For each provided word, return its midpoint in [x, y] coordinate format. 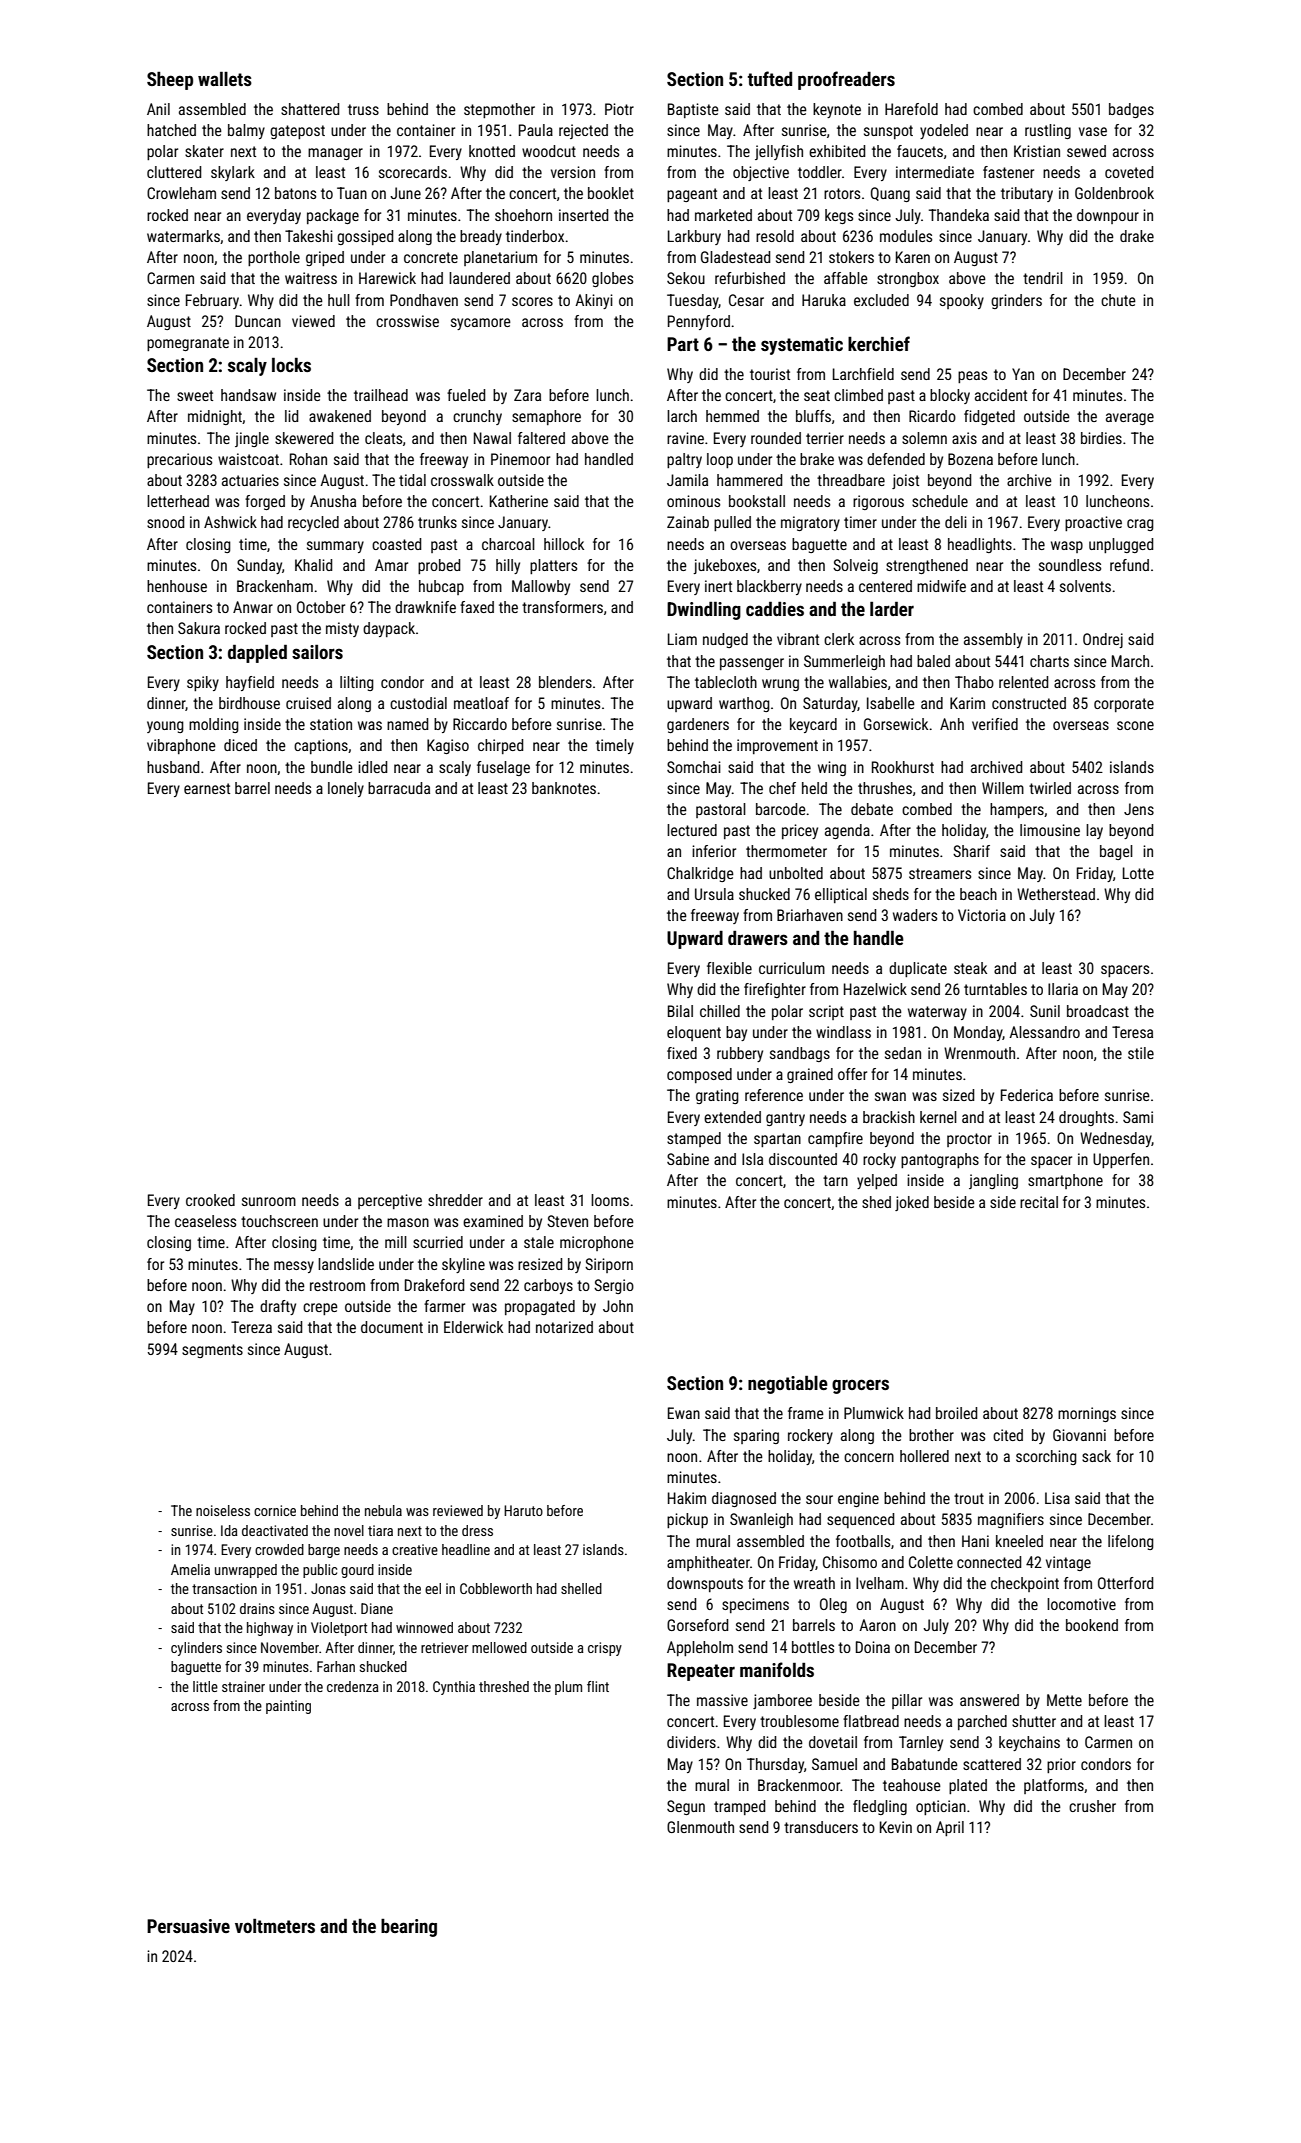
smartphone [1065, 1181]
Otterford [1125, 1583]
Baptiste [693, 110]
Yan [1023, 374]
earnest [207, 788]
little [205, 1686]
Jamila [687, 480]
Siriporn [609, 1265]
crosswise [407, 321]
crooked [210, 1200]
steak [970, 968]
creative [415, 1549]
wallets [225, 78]
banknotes [564, 788]
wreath [814, 1583]
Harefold [911, 109]
